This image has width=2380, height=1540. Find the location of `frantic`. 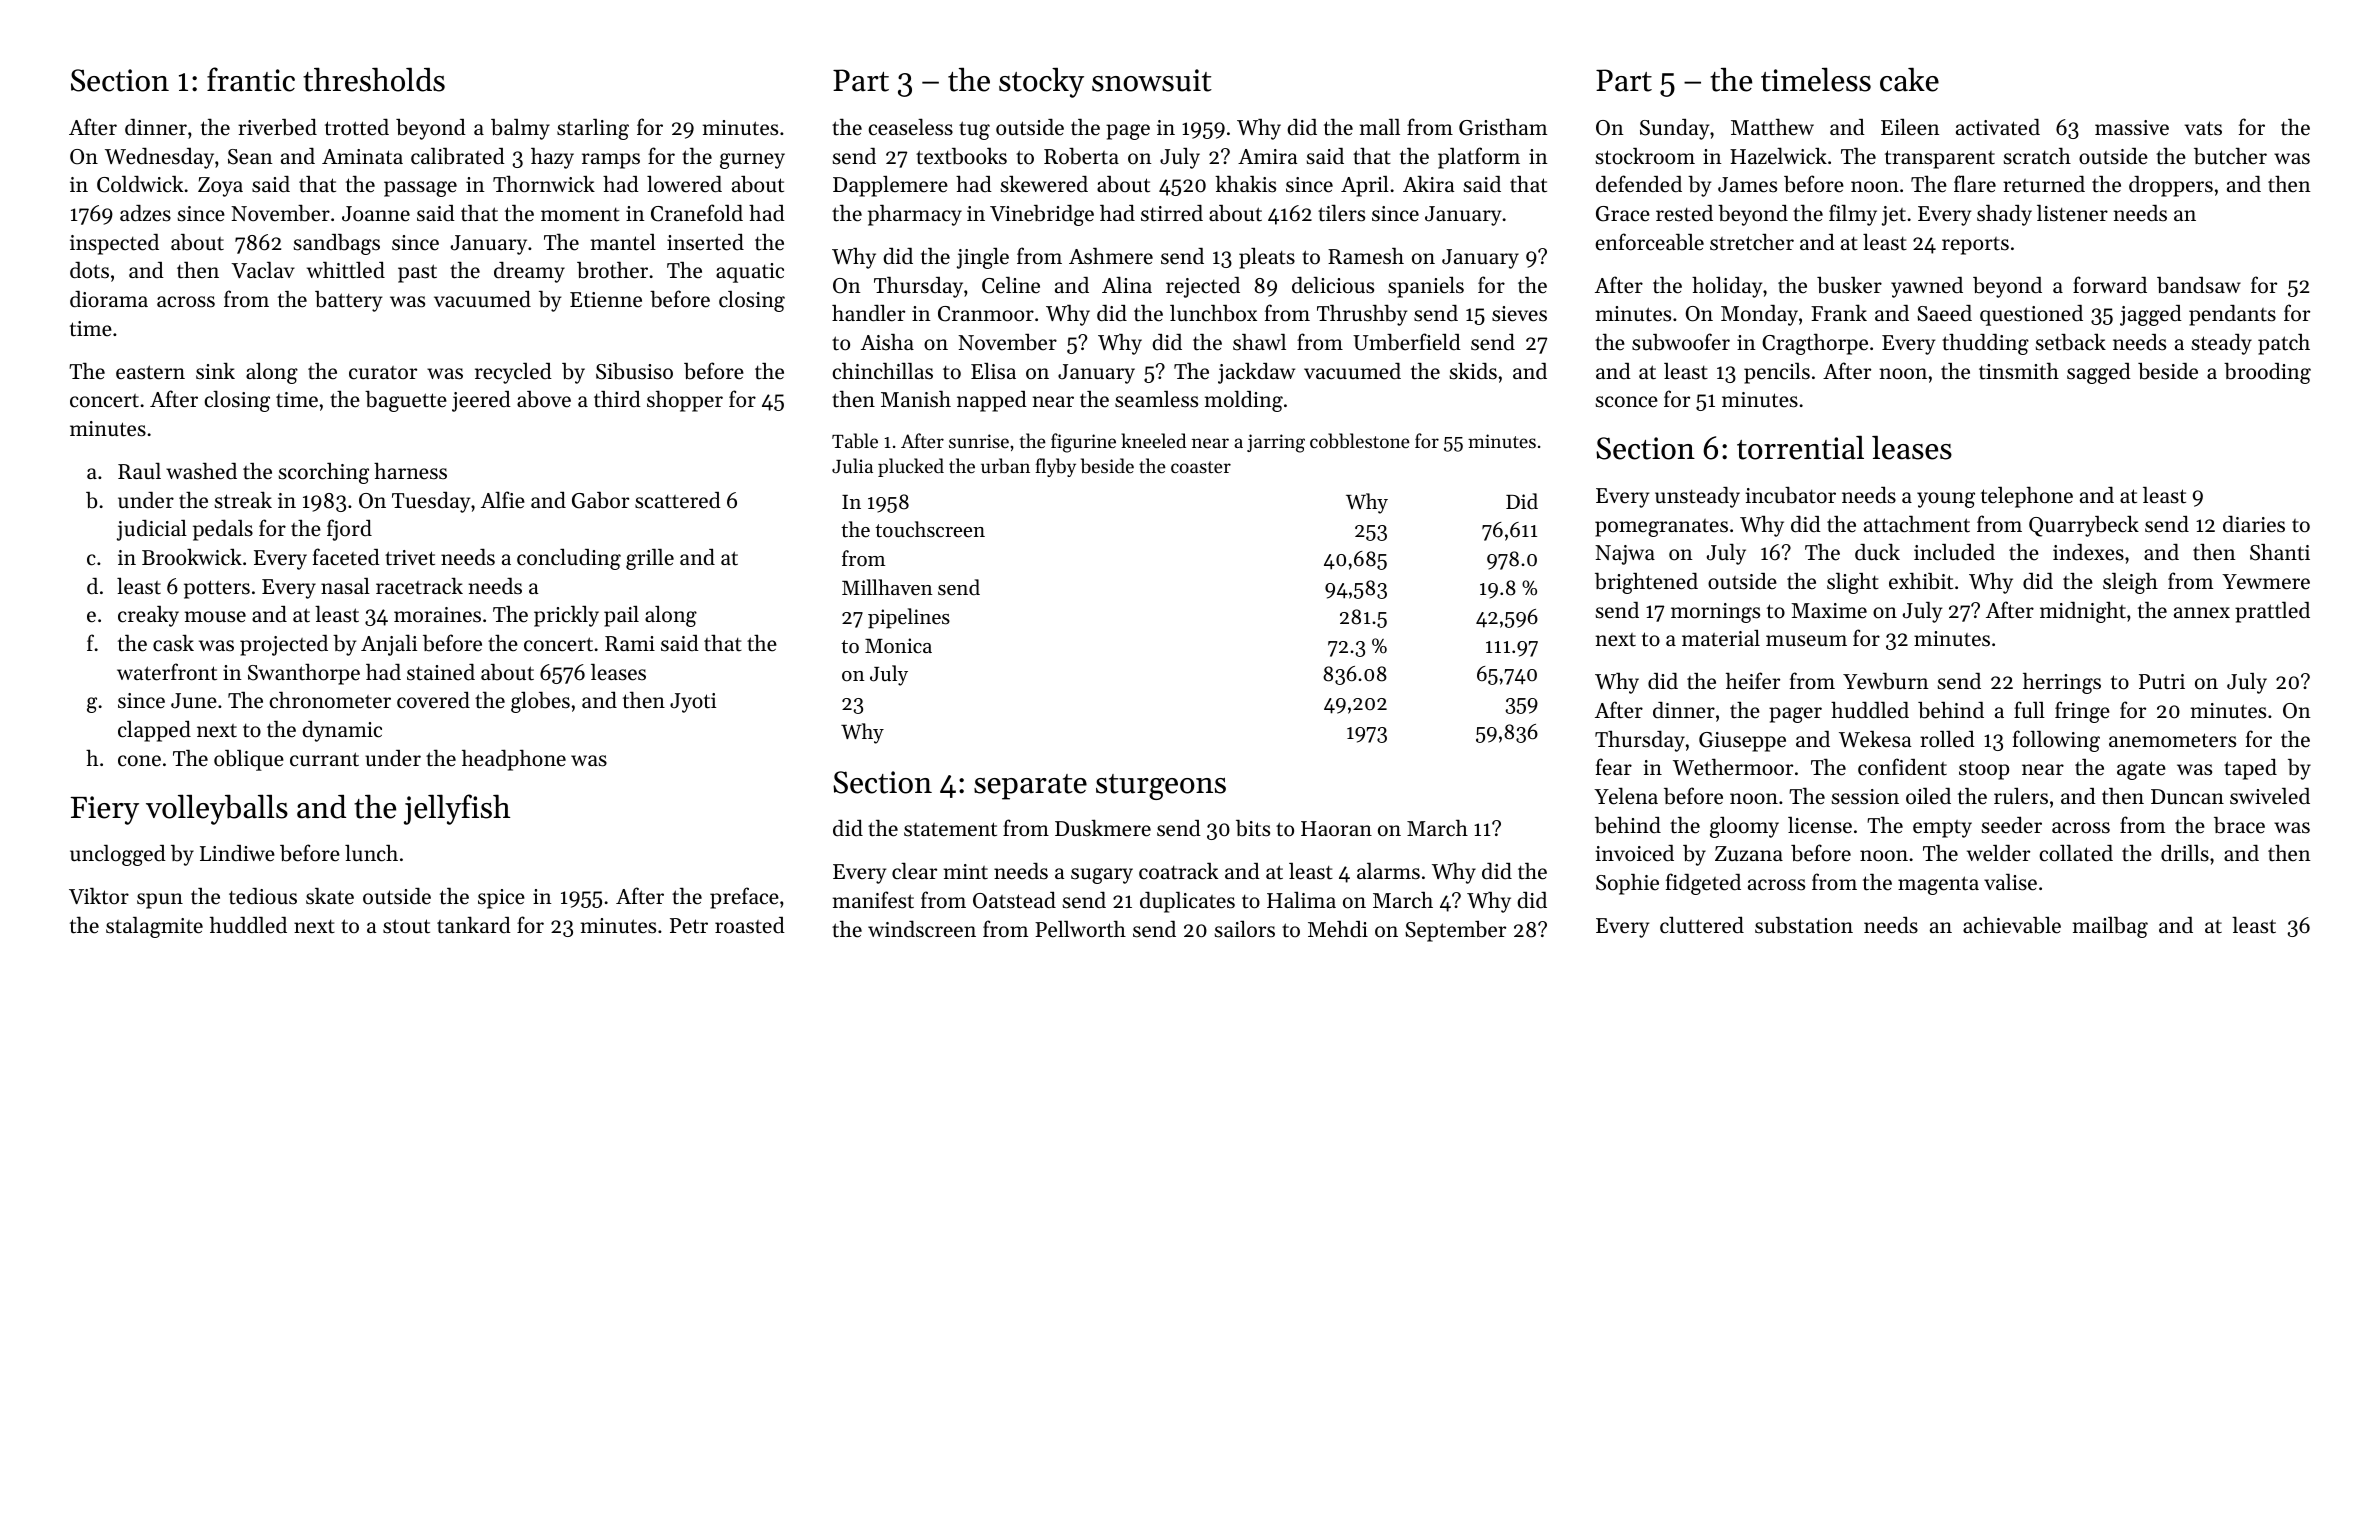

frantic is located at coordinates (251, 79).
